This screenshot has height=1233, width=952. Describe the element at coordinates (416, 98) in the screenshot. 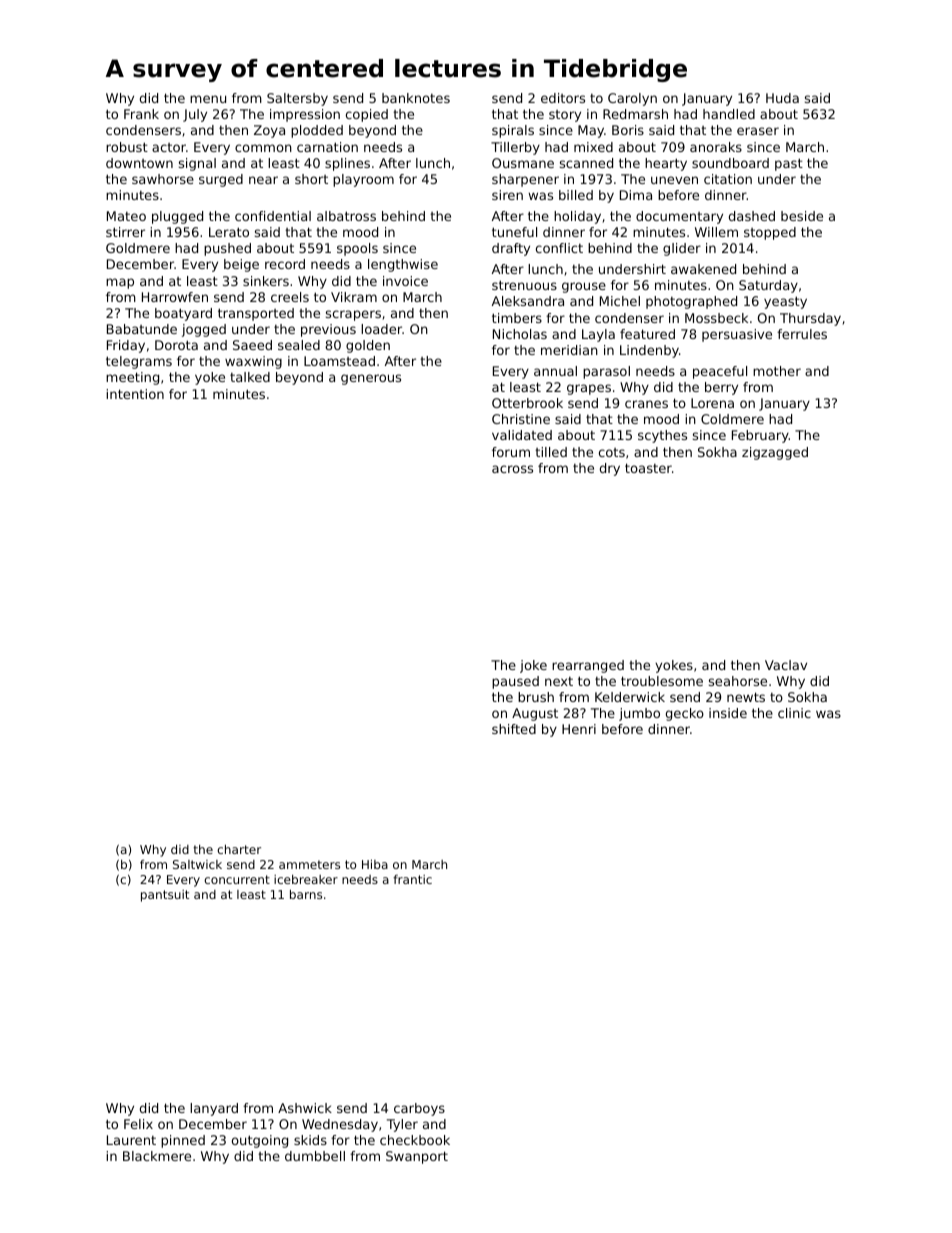

I see `banknotes` at that location.
